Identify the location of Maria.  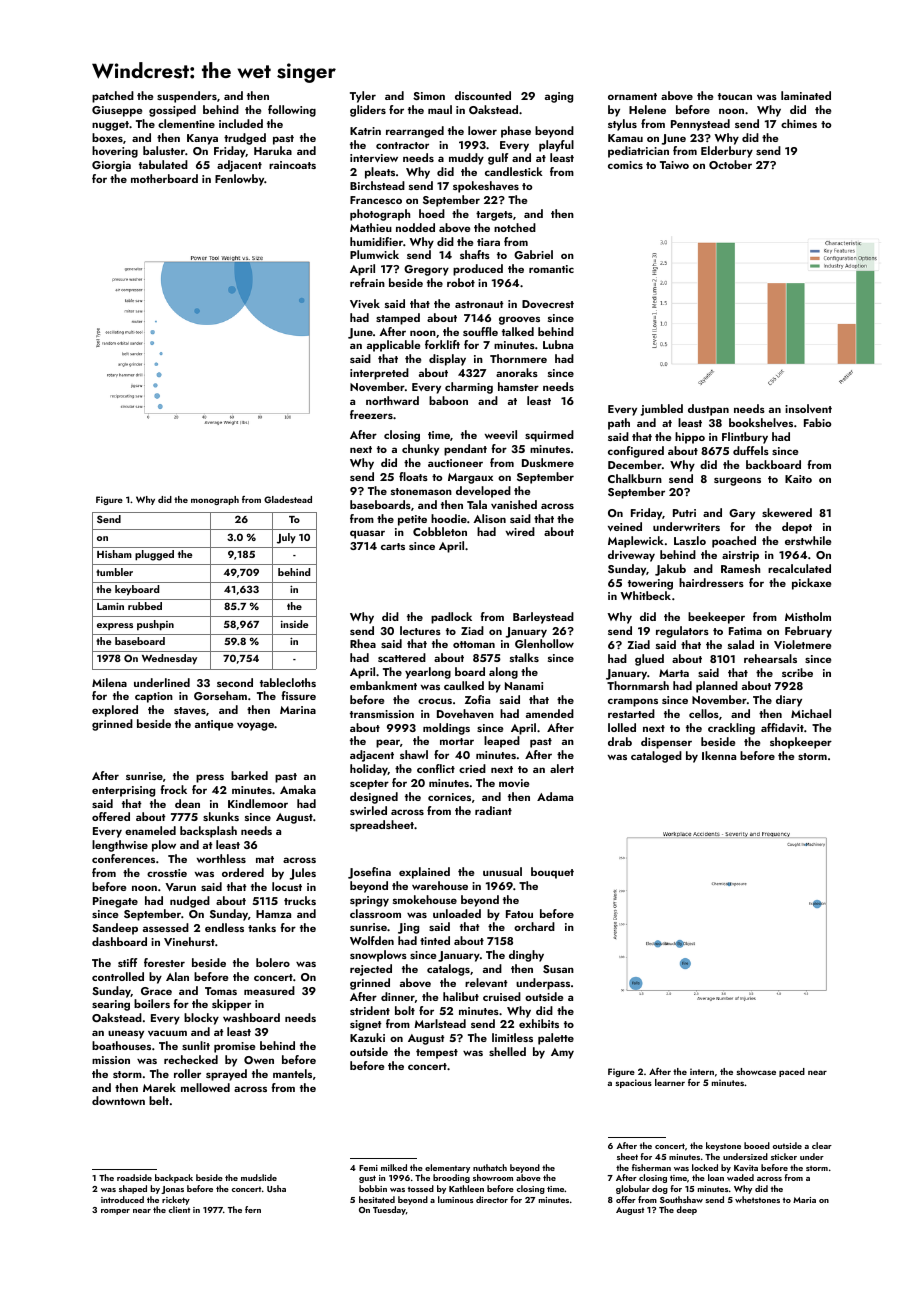
(804, 1200).
